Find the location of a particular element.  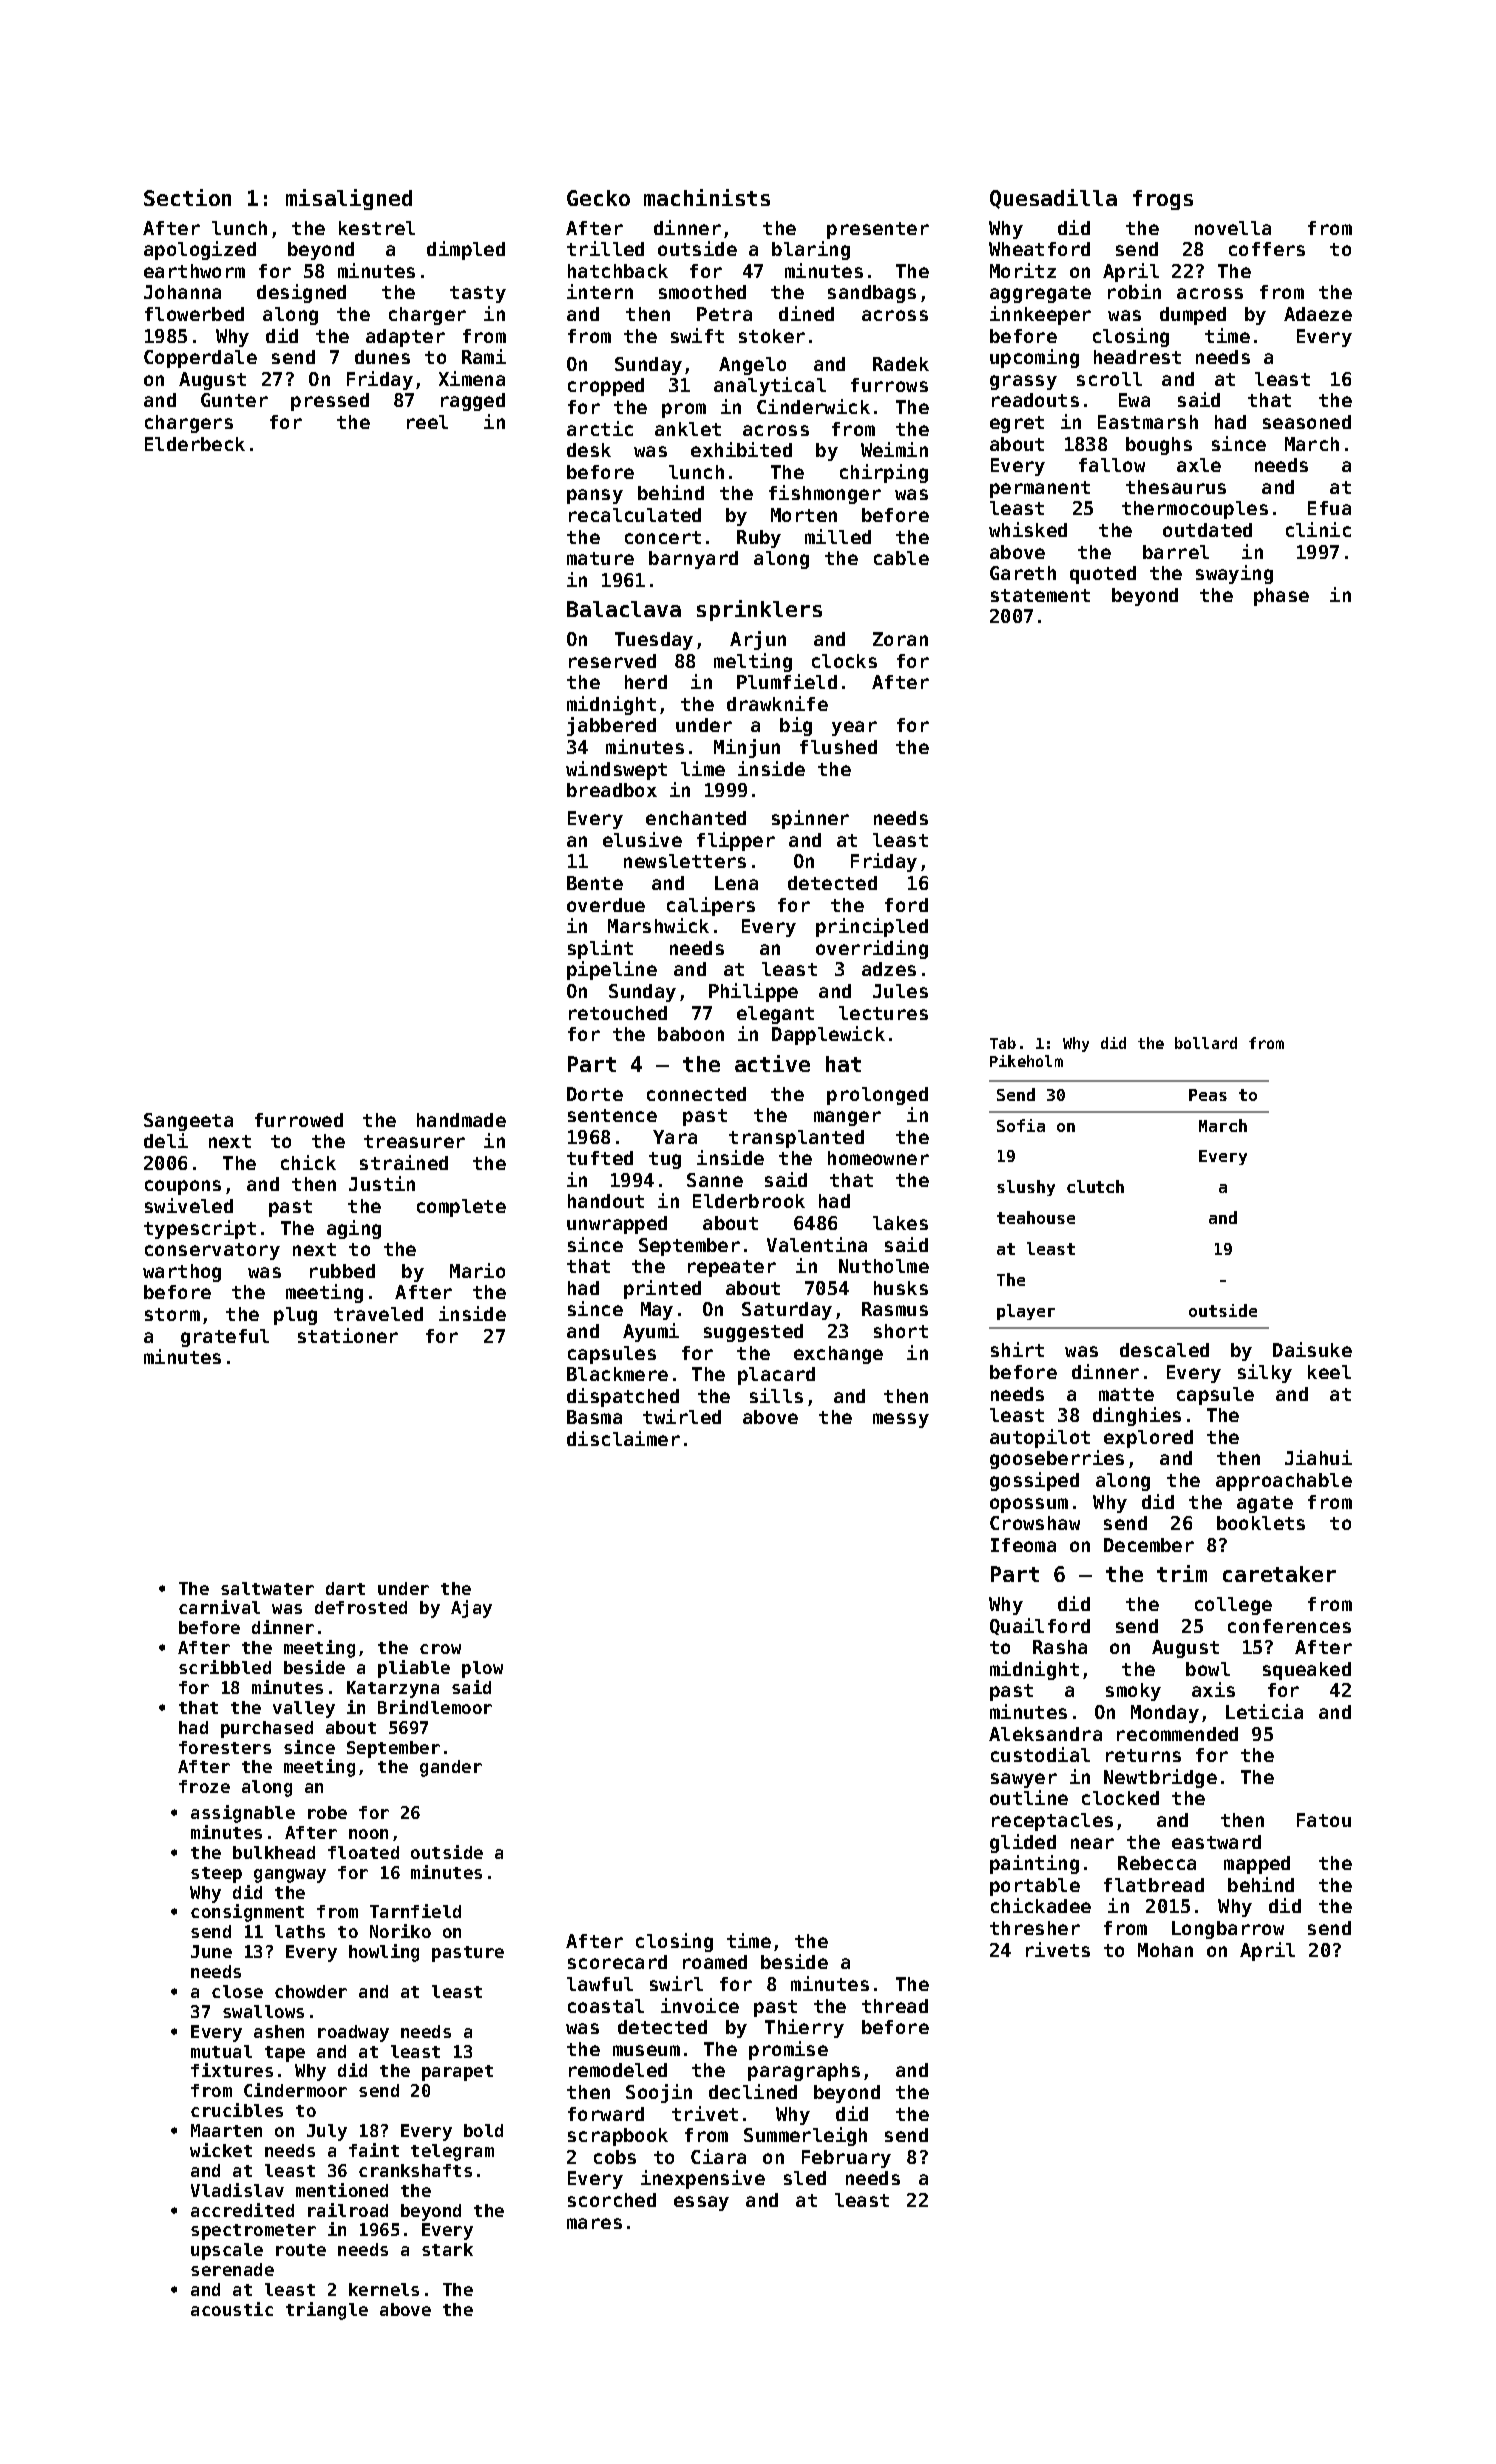

Section is located at coordinates (187, 197).
